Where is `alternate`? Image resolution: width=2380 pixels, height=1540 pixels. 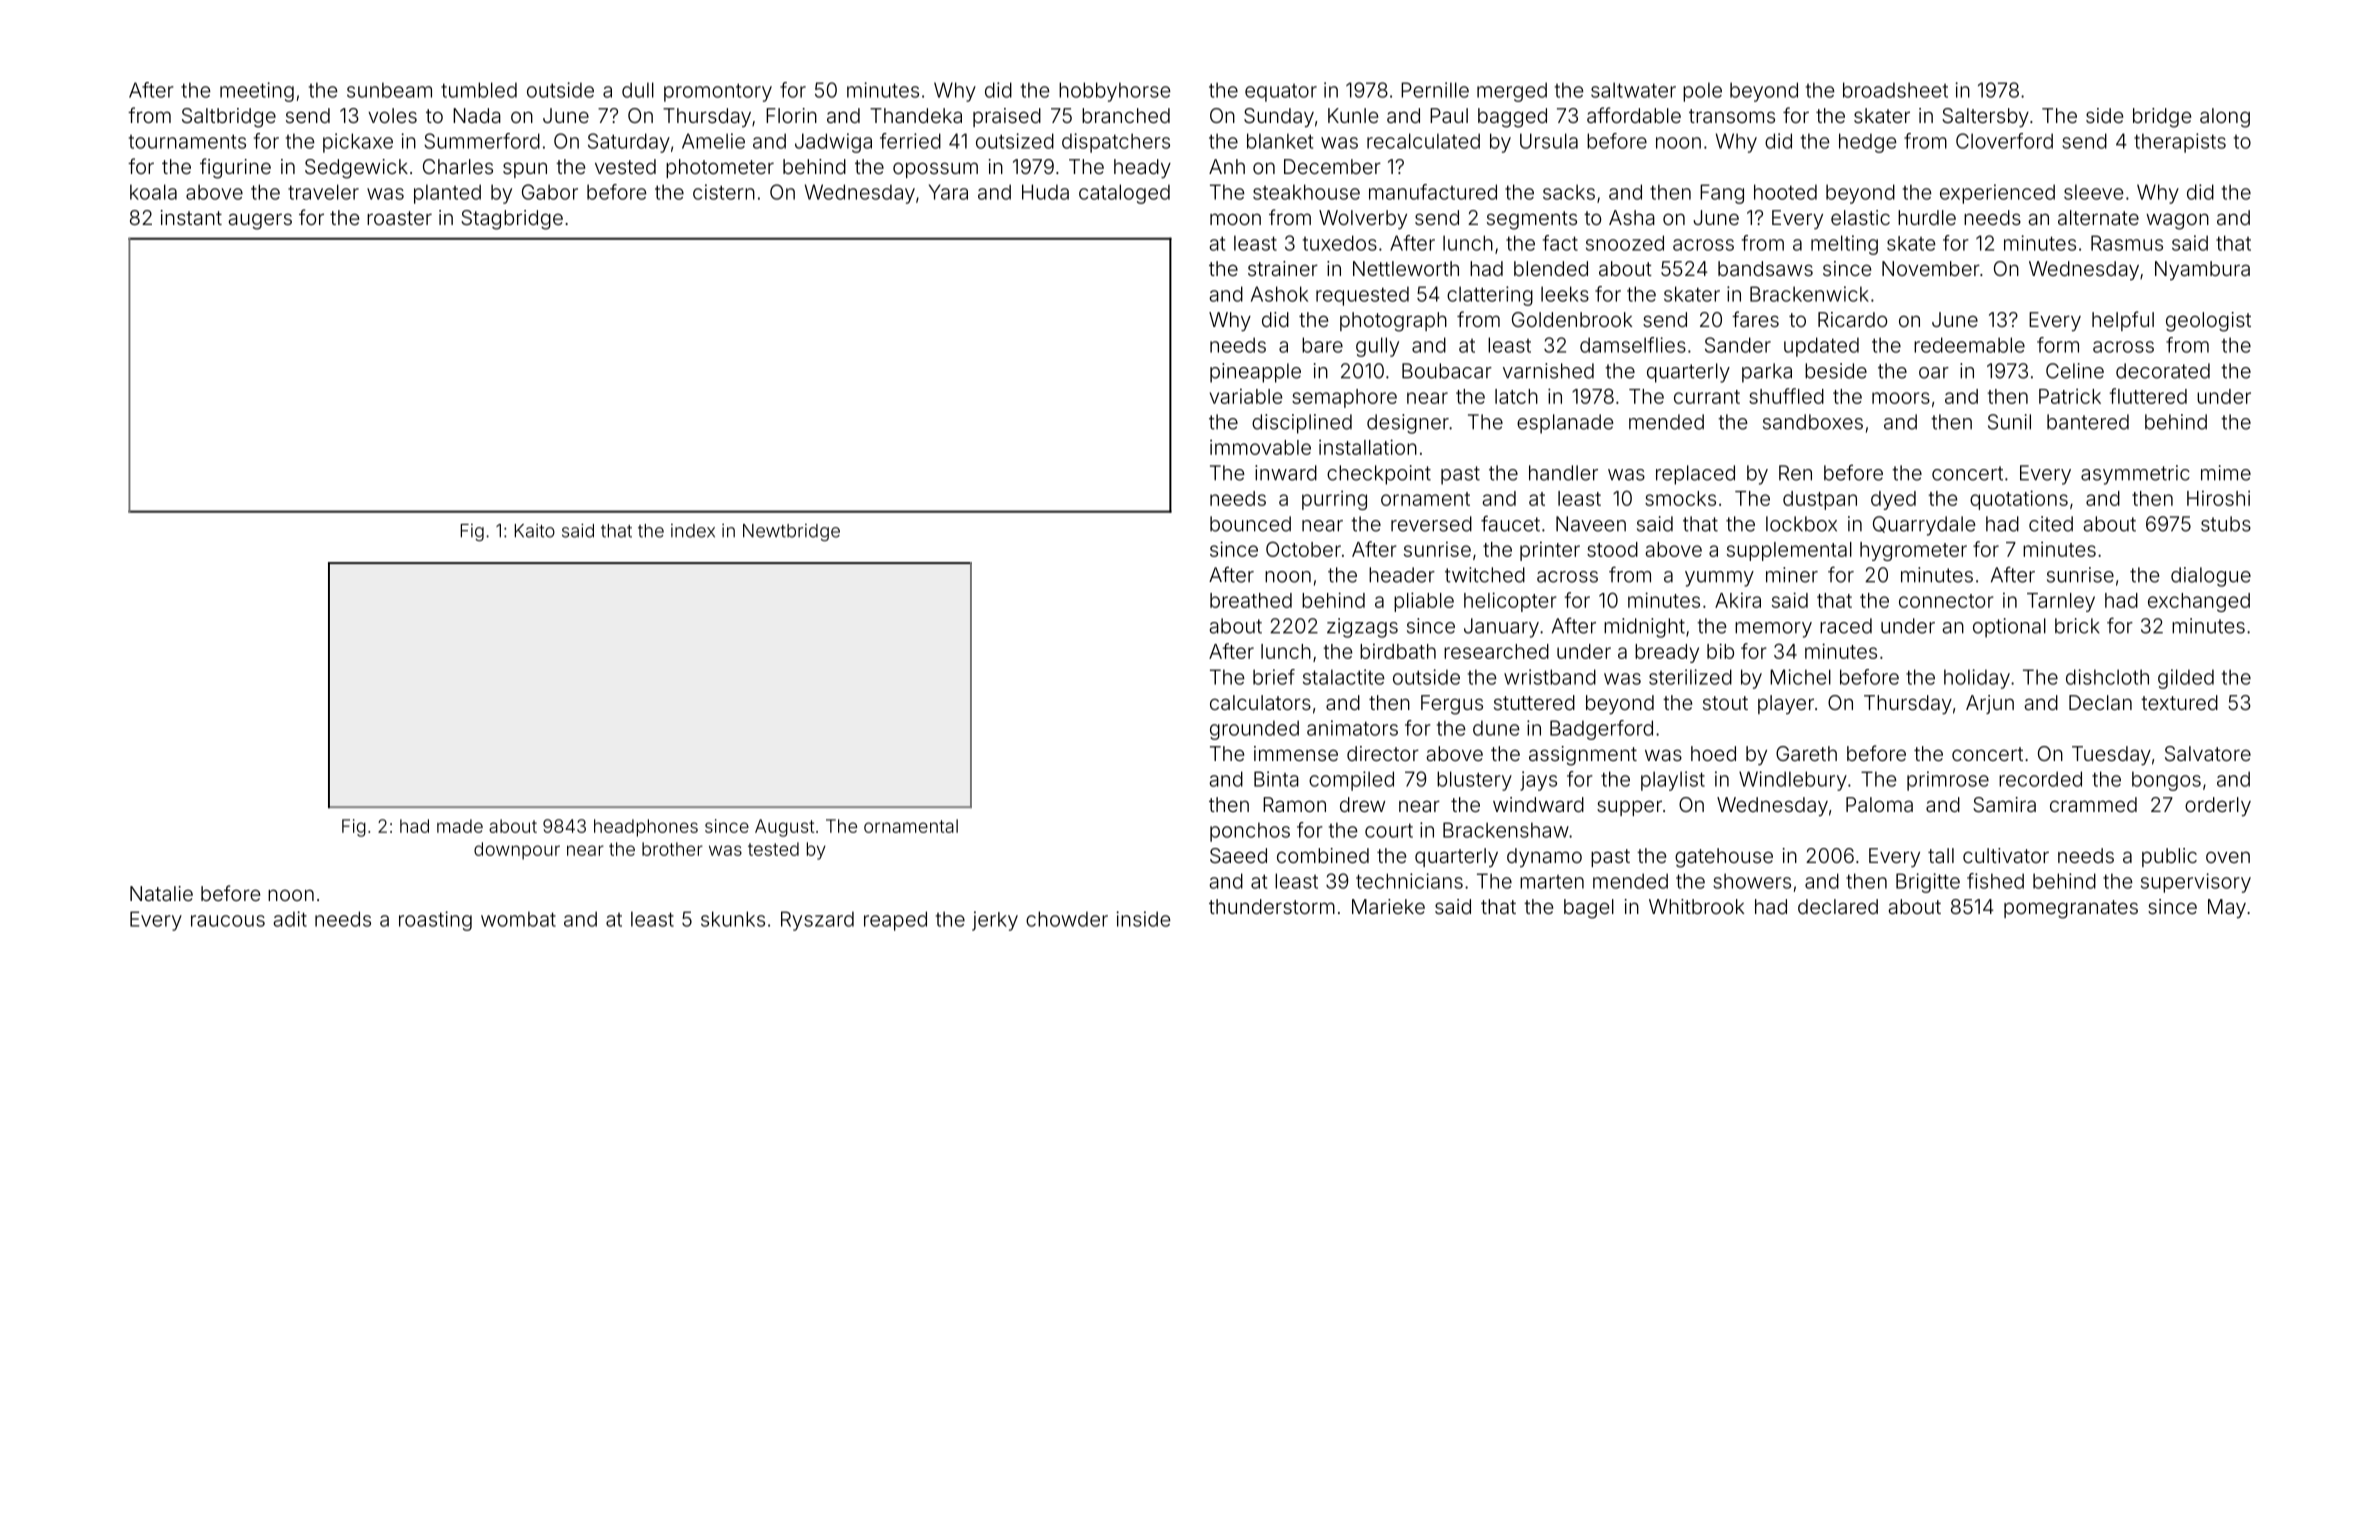 alternate is located at coordinates (2098, 217).
